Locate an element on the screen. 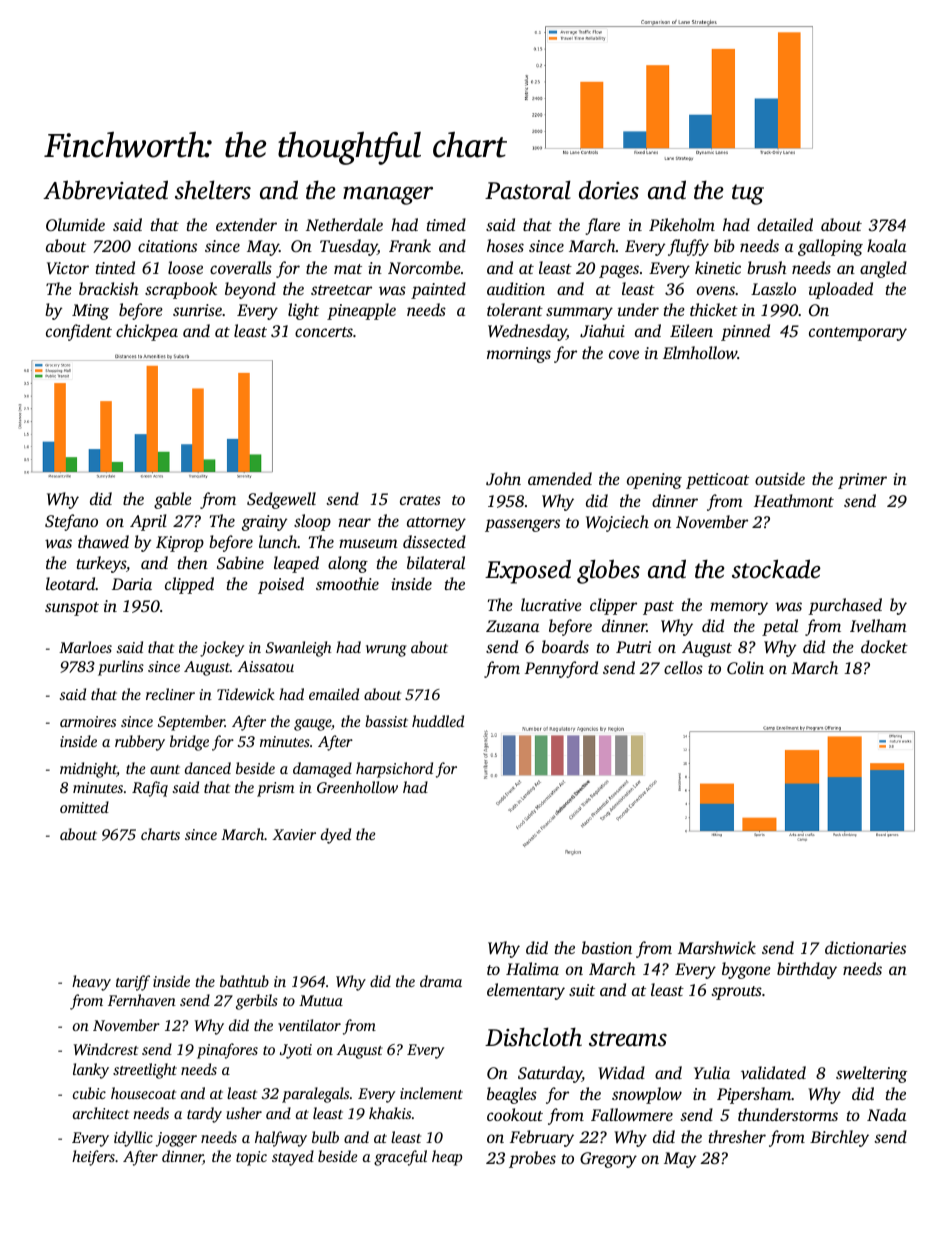 The image size is (952, 1233). prism is located at coordinates (275, 789).
